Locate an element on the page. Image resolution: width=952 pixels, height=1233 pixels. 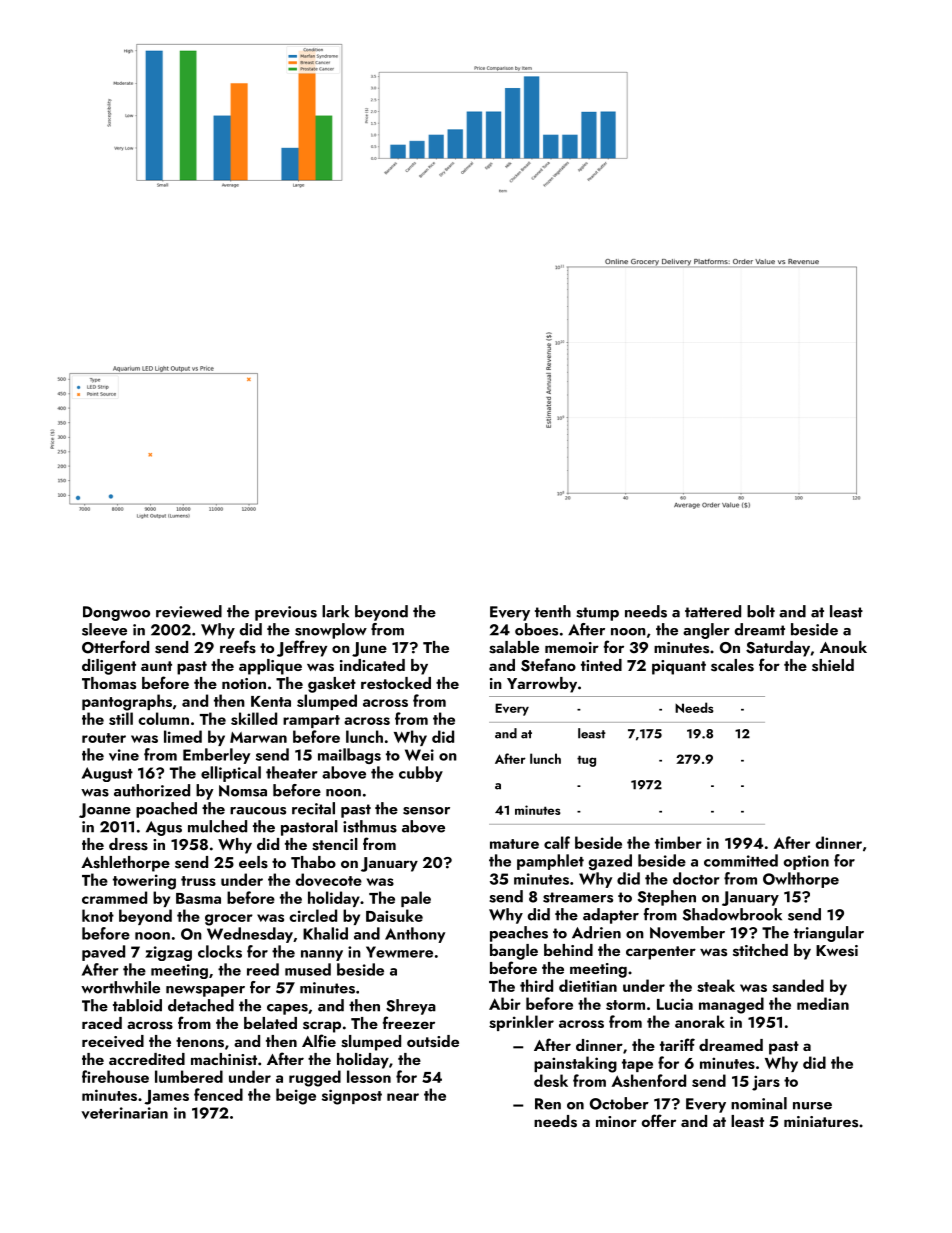
veterinarian is located at coordinates (124, 1113).
